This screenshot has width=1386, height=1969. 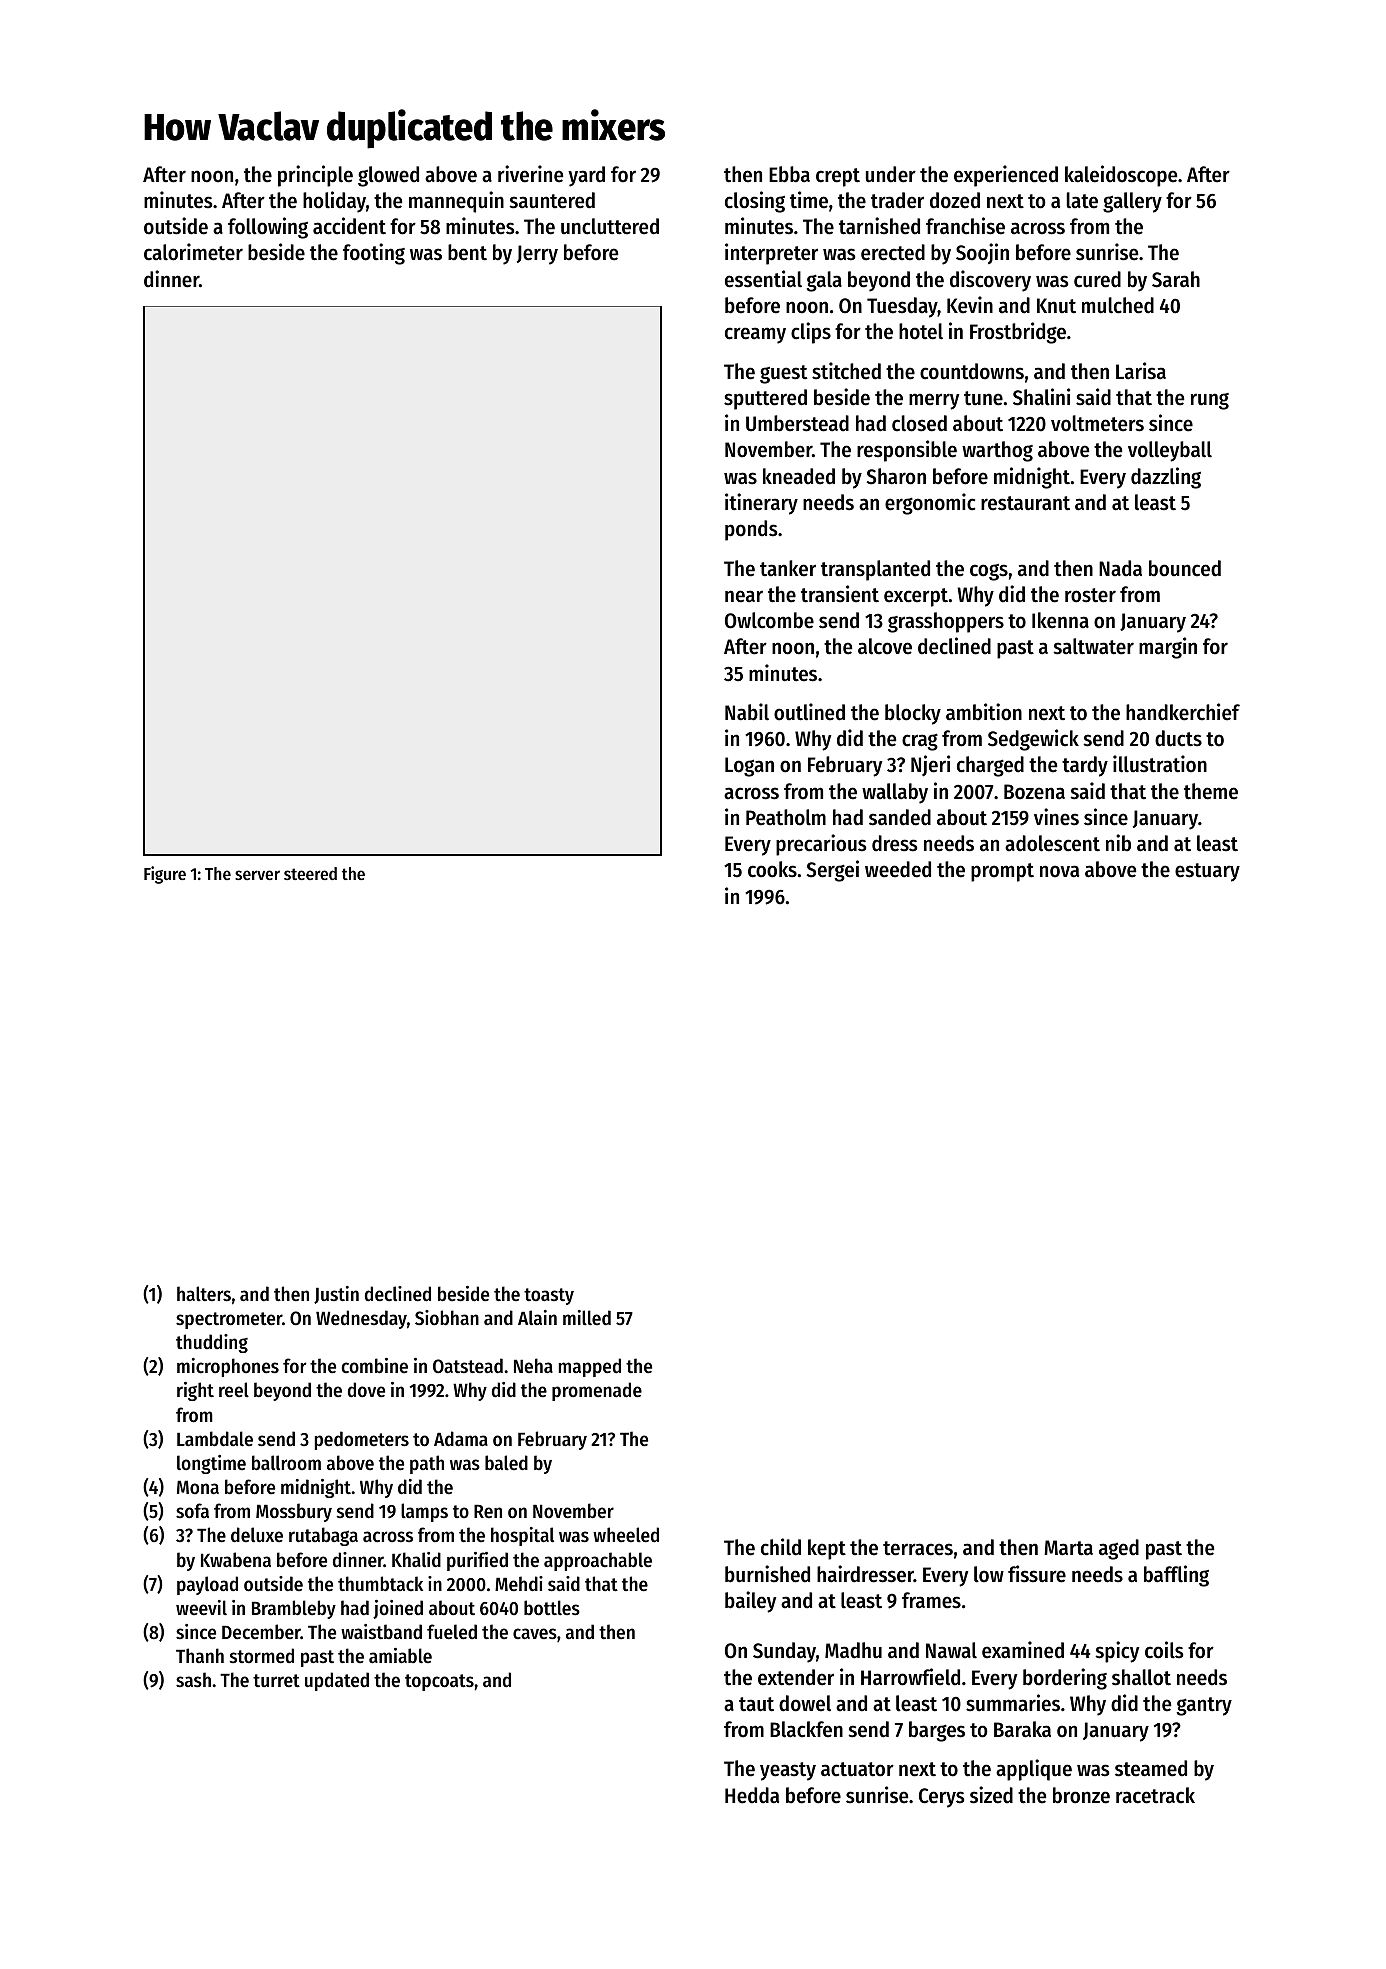 I want to click on Marta, so click(x=1068, y=1548).
